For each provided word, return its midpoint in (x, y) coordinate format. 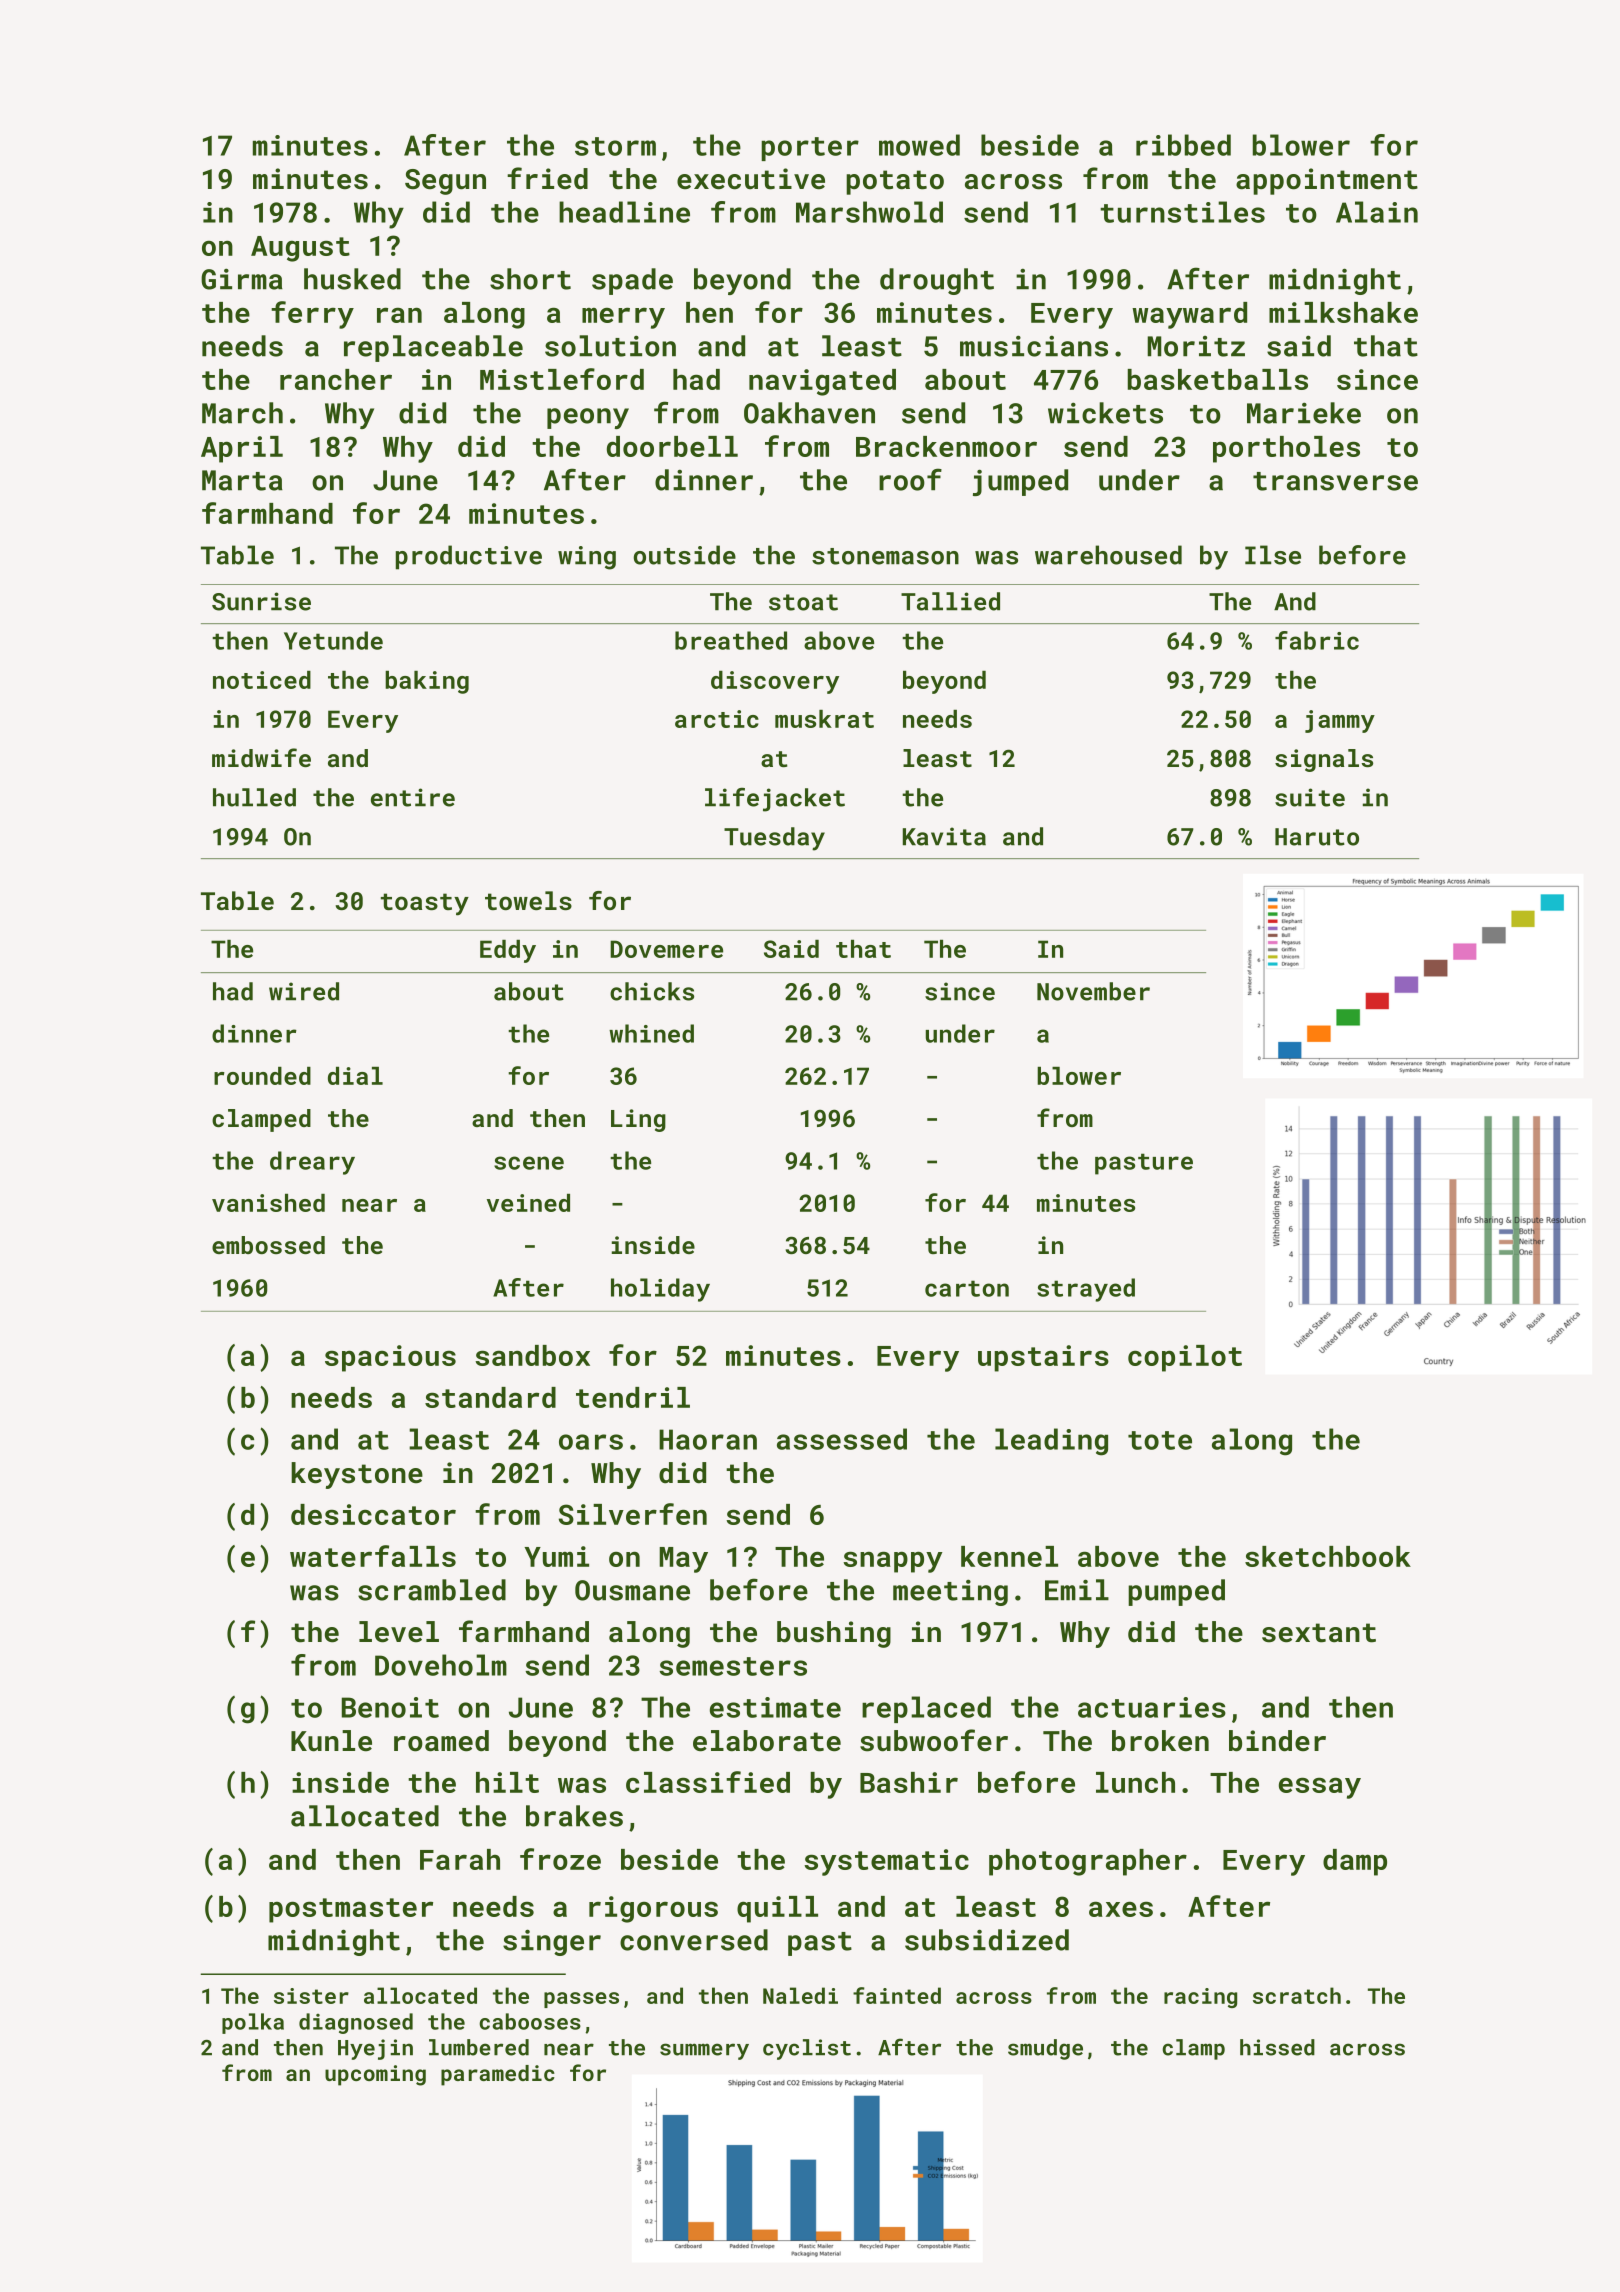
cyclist (807, 2049)
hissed (1277, 2047)
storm (615, 146)
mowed (919, 145)
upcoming (375, 2075)
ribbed (1183, 145)
